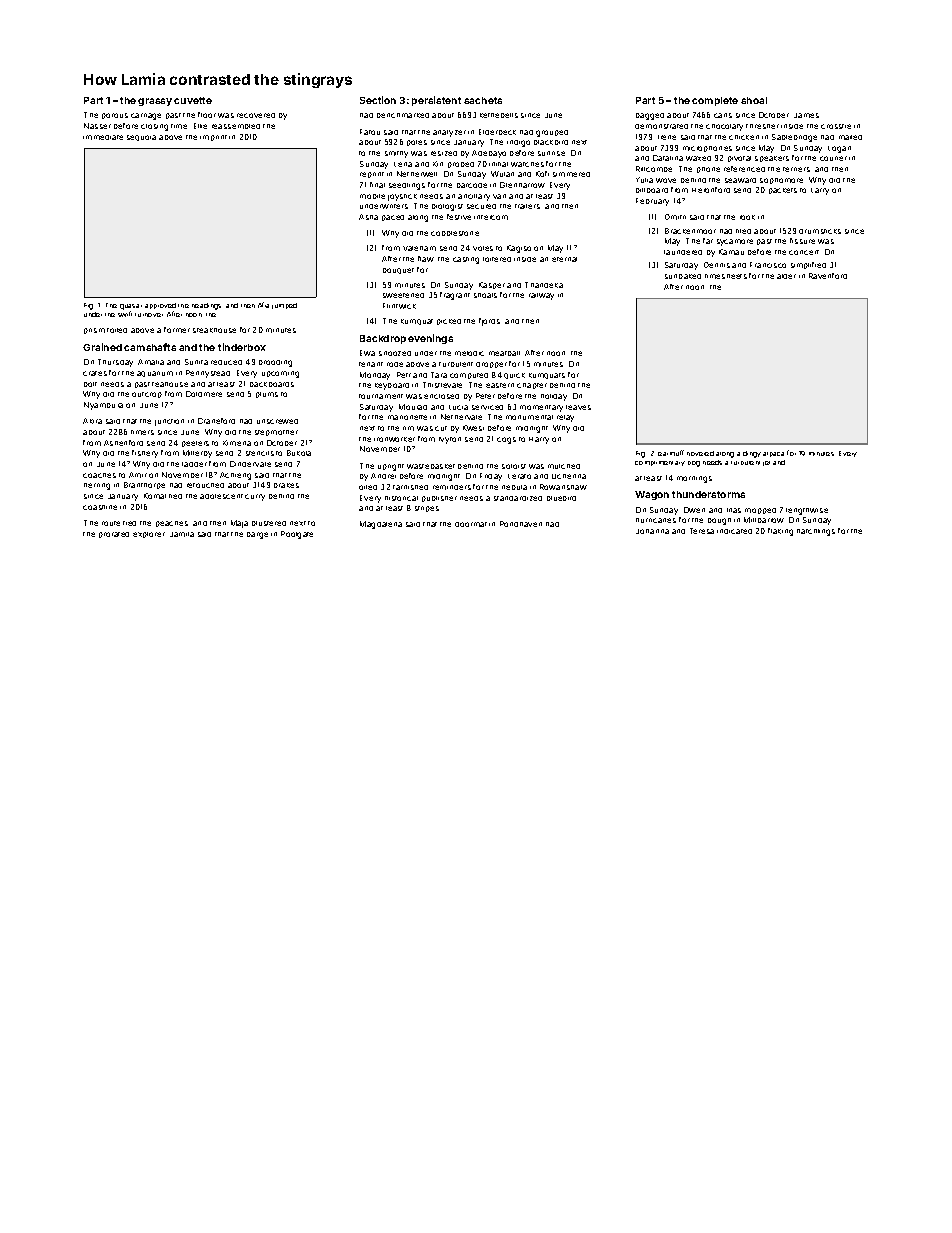 Image resolution: width=952 pixels, height=1233 pixels. I want to click on Dennis, so click(717, 265).
